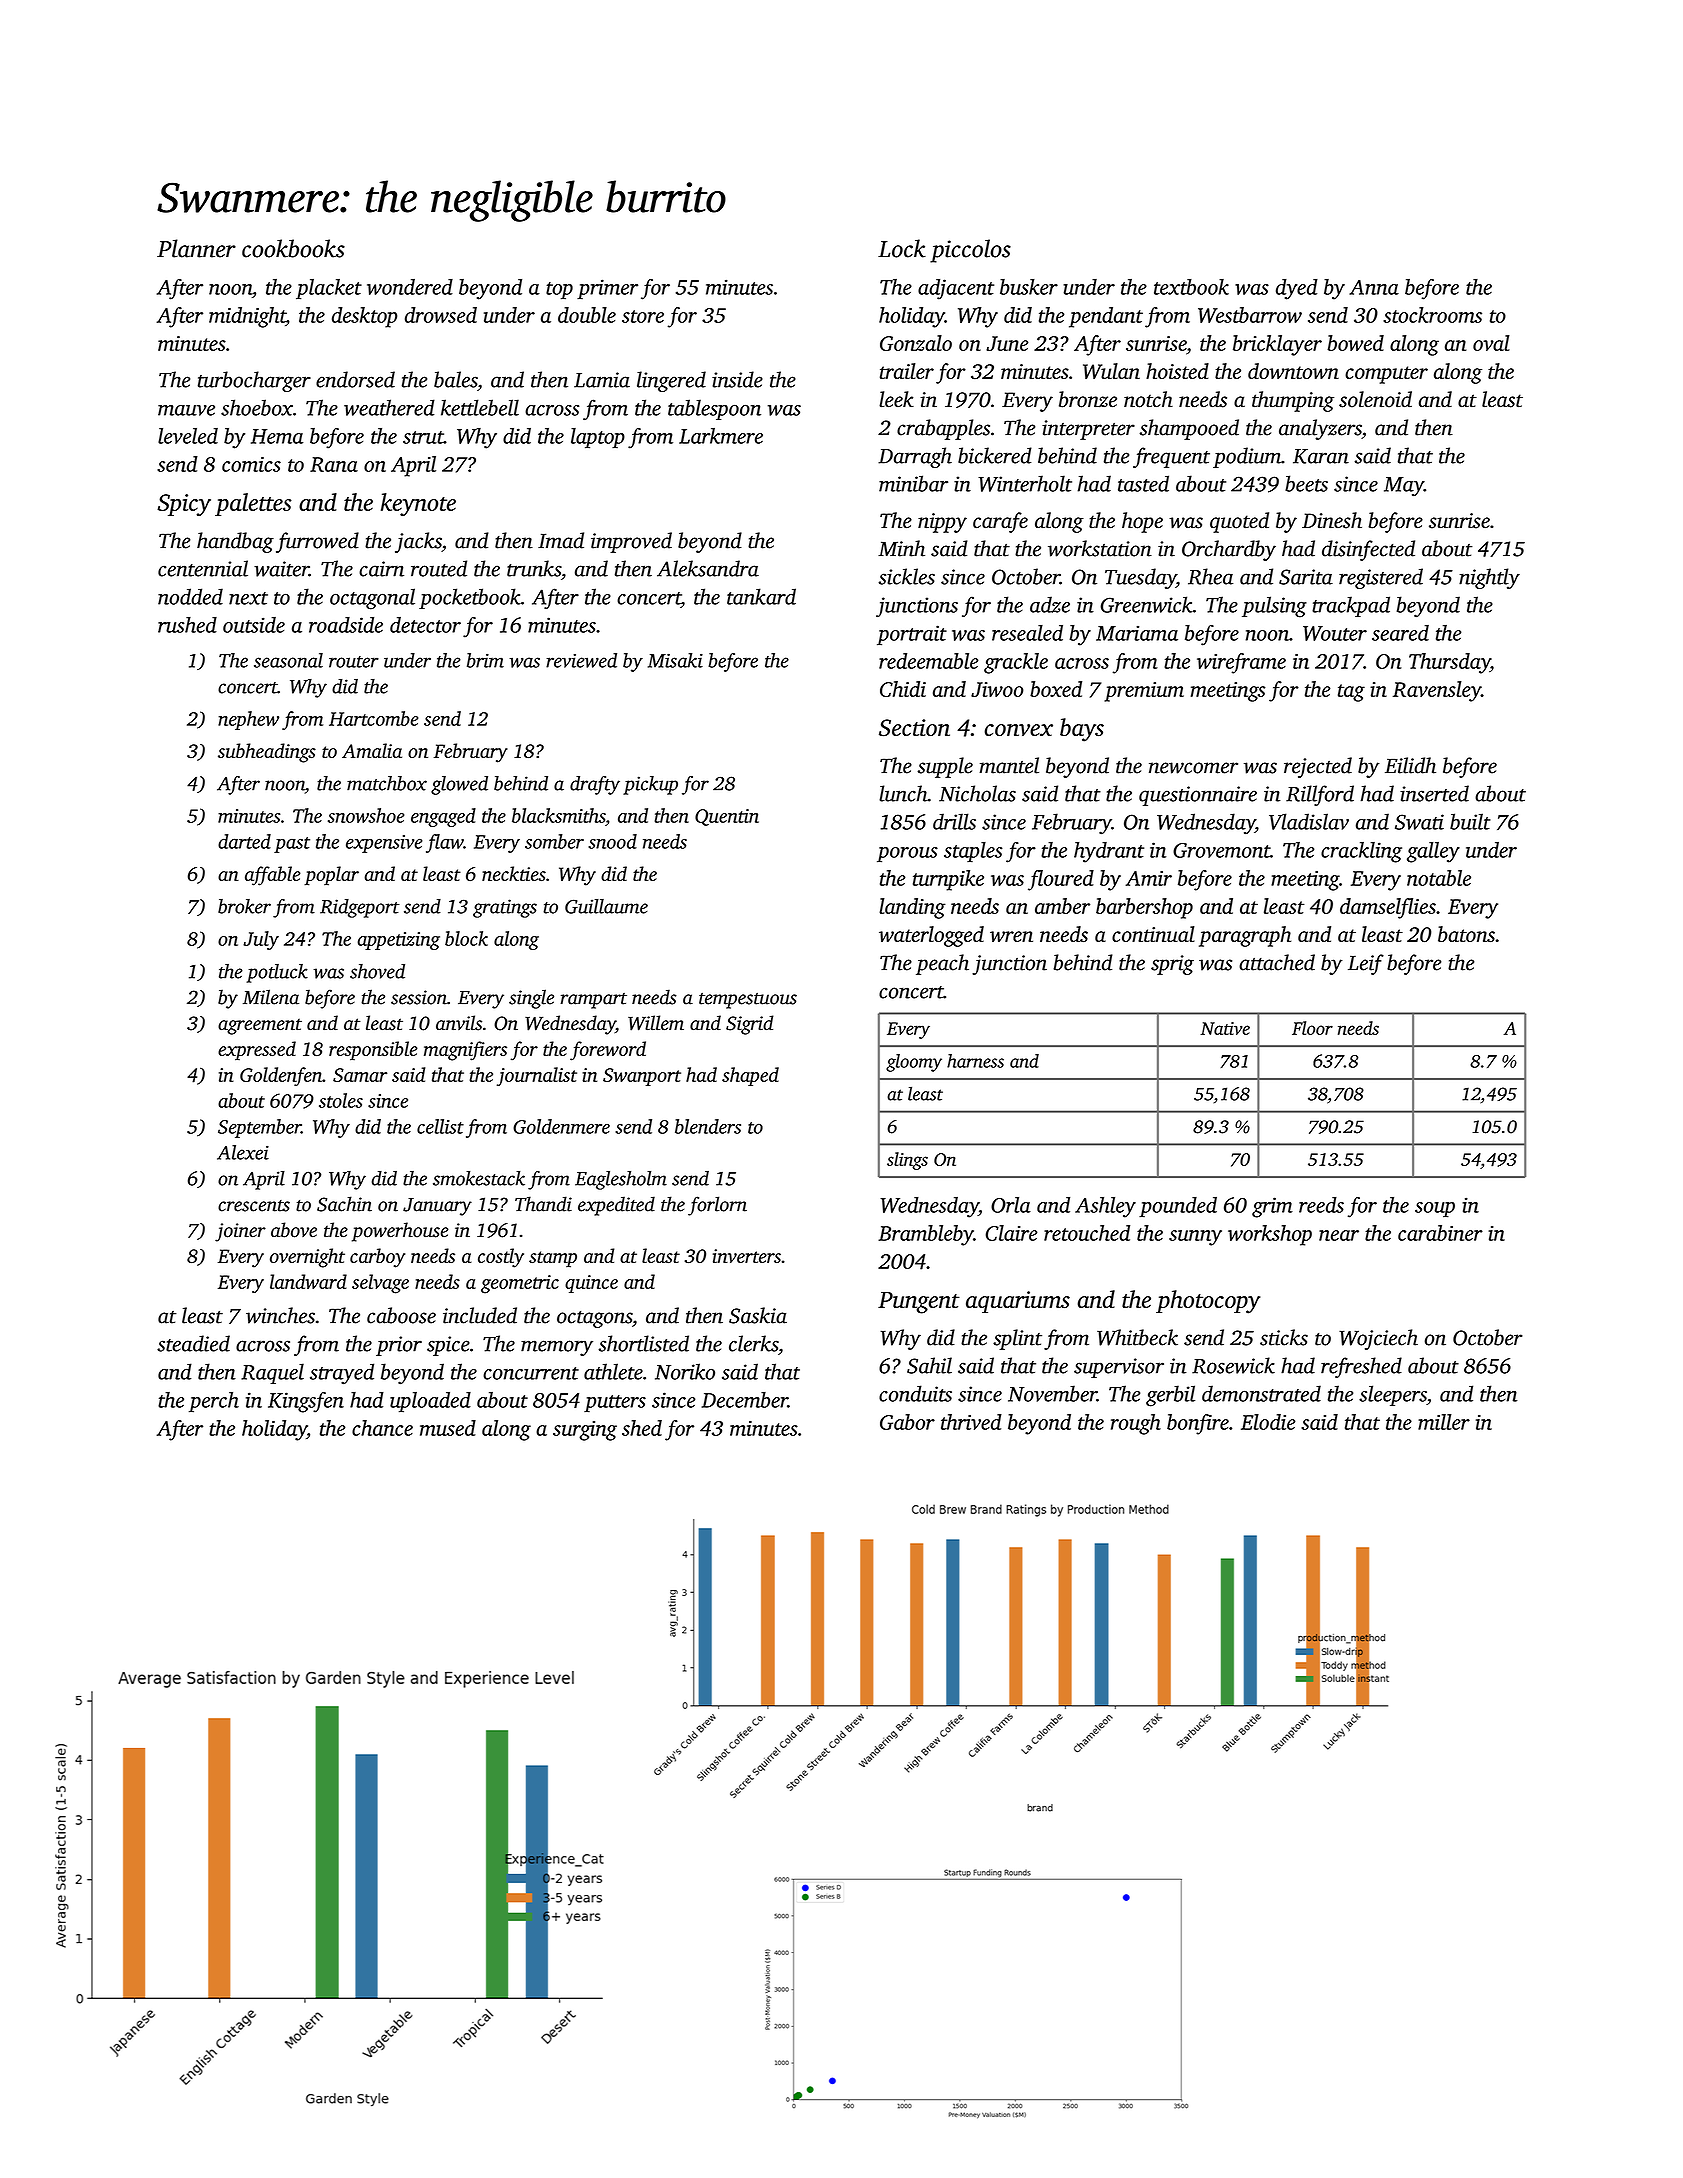  Describe the element at coordinates (1272, 1207) in the screenshot. I see `grim` at that location.
